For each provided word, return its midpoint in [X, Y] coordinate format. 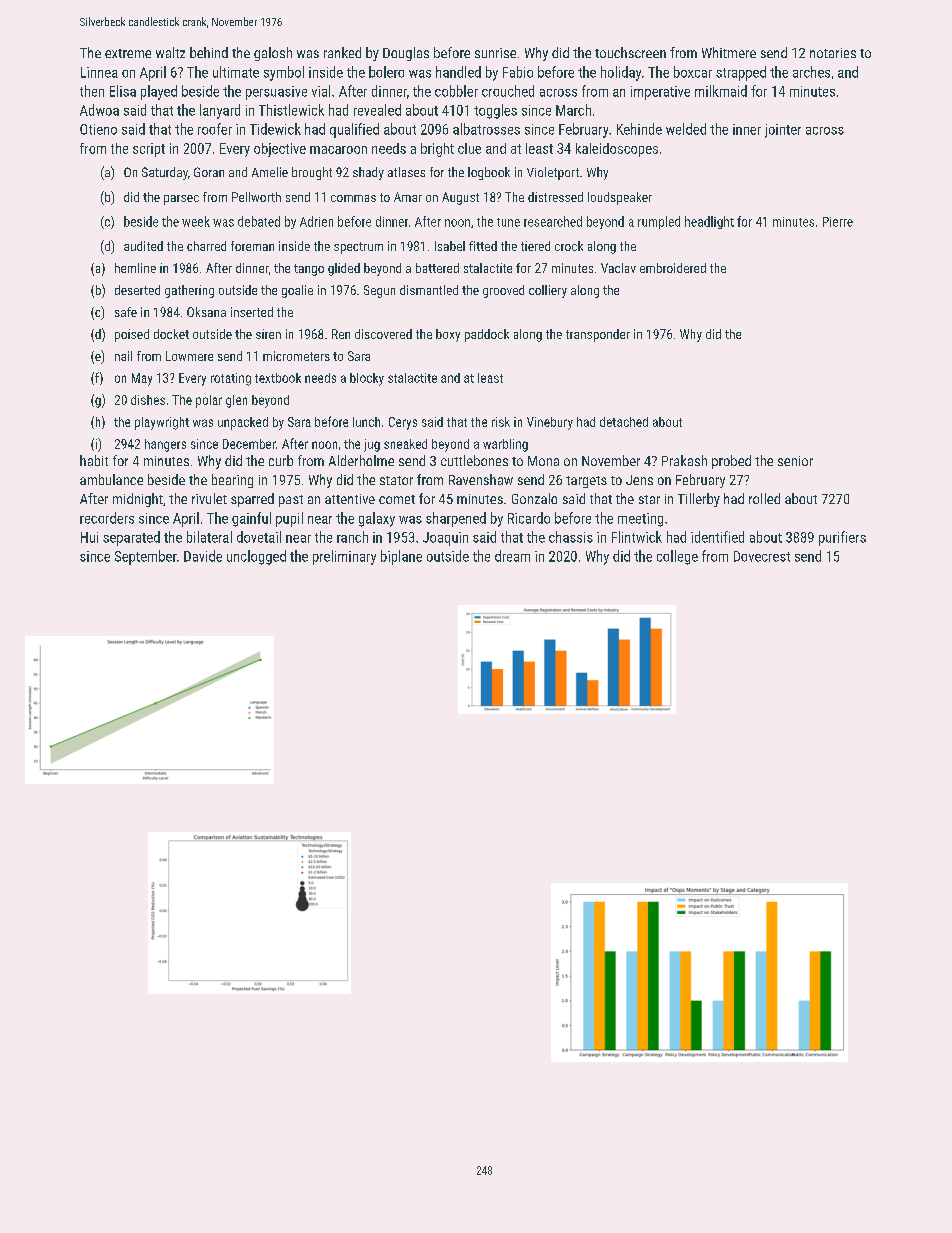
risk [501, 422]
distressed [555, 197]
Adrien [316, 221]
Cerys [403, 423]
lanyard [220, 111]
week [196, 221]
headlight [709, 222]
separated [131, 538]
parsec [181, 200]
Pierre [838, 222]
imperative [660, 93]
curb [281, 460]
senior [795, 461]
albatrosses [486, 129]
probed [731, 462]
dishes [148, 400]
